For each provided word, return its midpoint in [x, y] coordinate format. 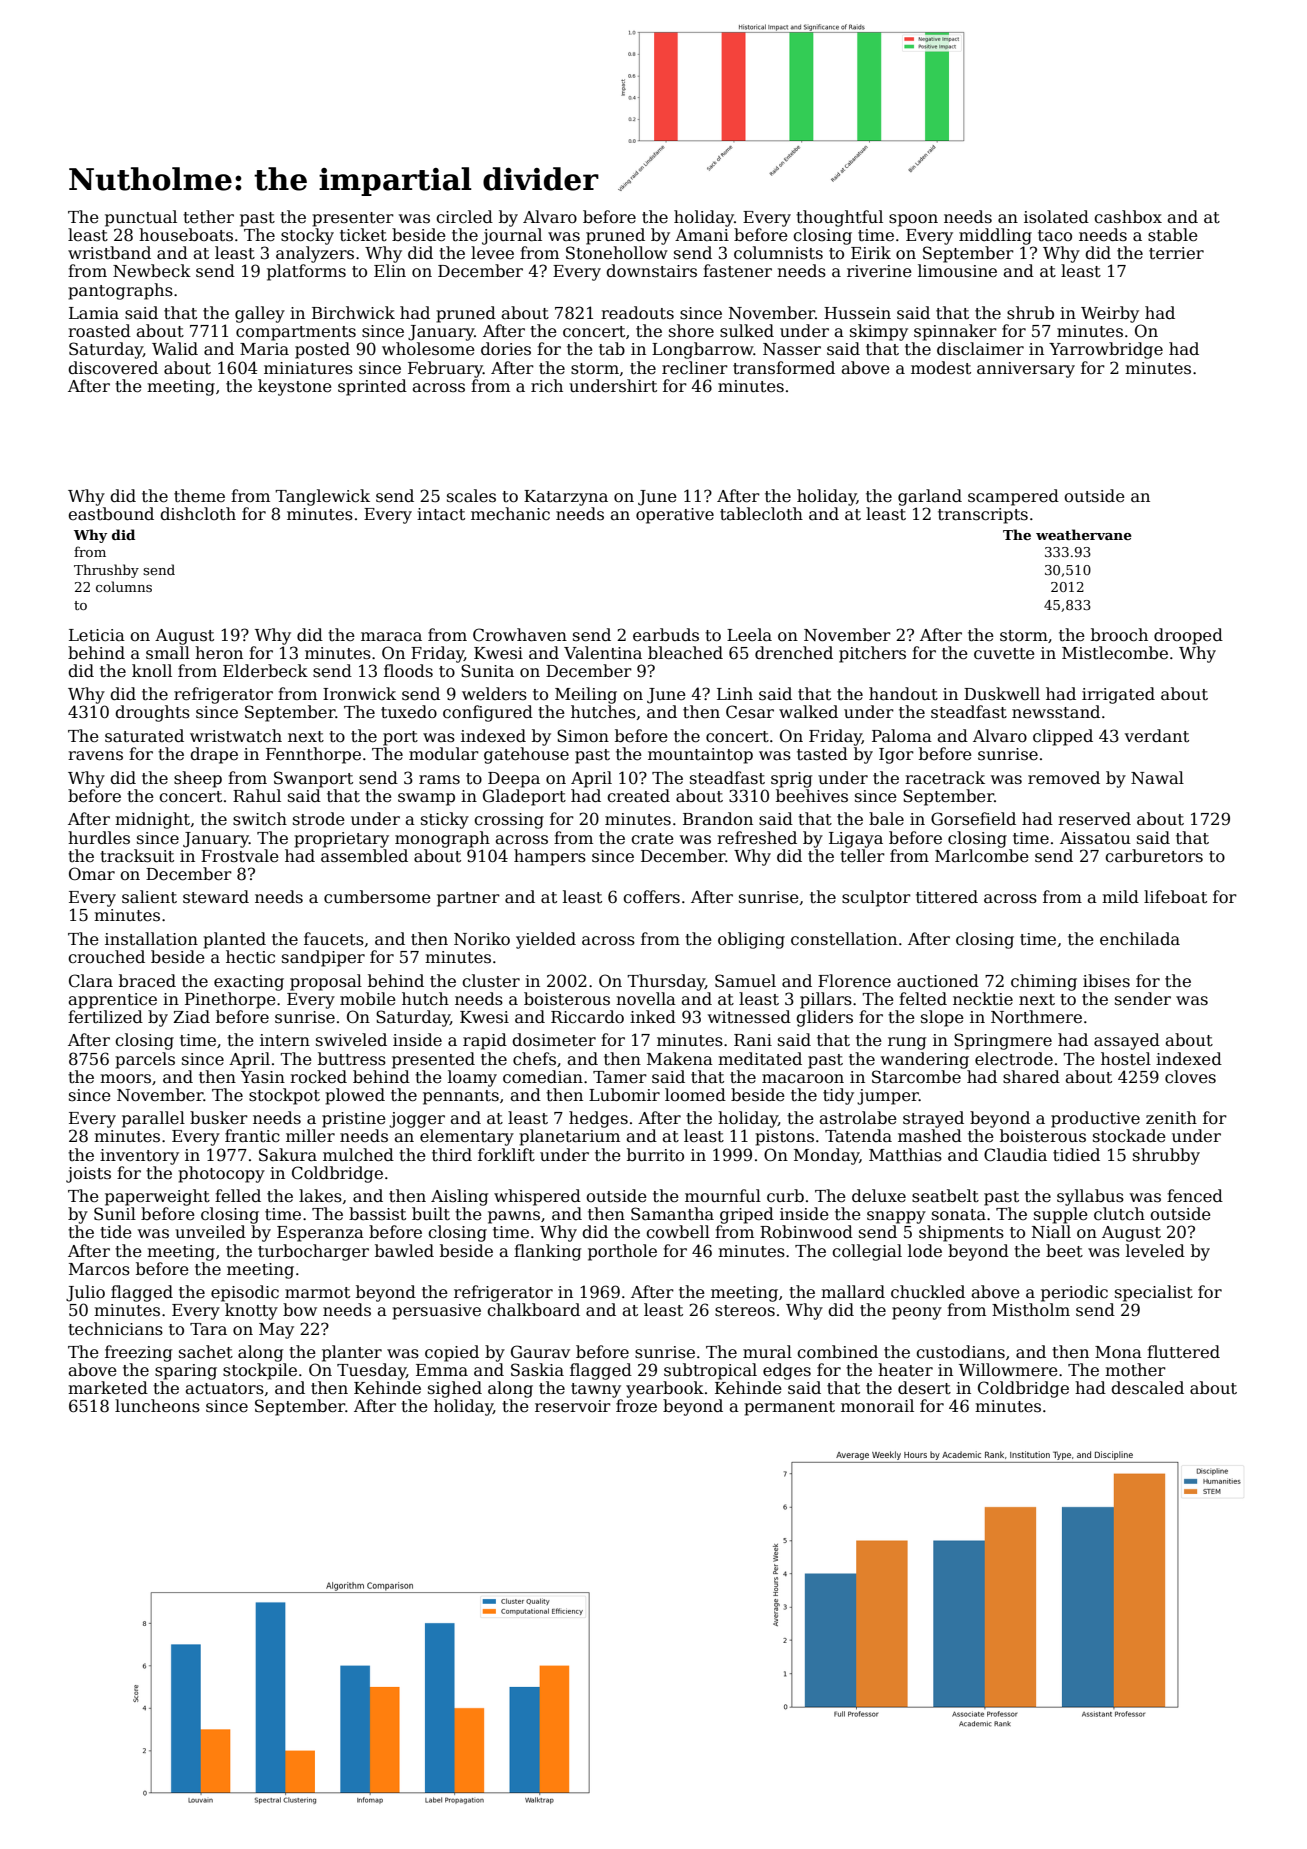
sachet [206, 1352]
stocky [307, 236]
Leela [749, 635]
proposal [326, 982]
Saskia [537, 1370]
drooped [1188, 636]
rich [547, 385]
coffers [651, 897]
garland [930, 497]
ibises [1106, 980]
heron [219, 653]
